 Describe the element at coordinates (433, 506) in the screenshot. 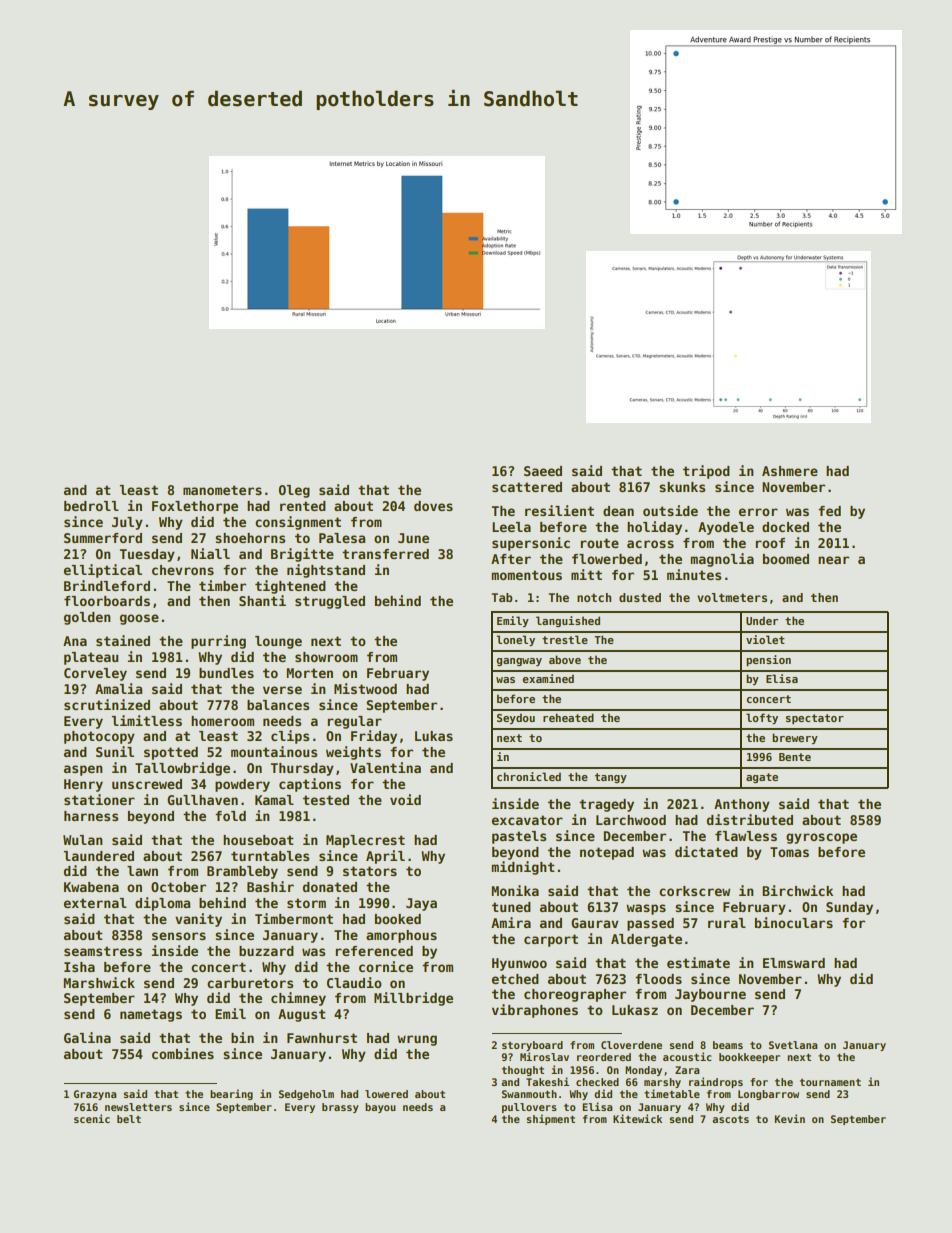

I see `doves` at that location.
